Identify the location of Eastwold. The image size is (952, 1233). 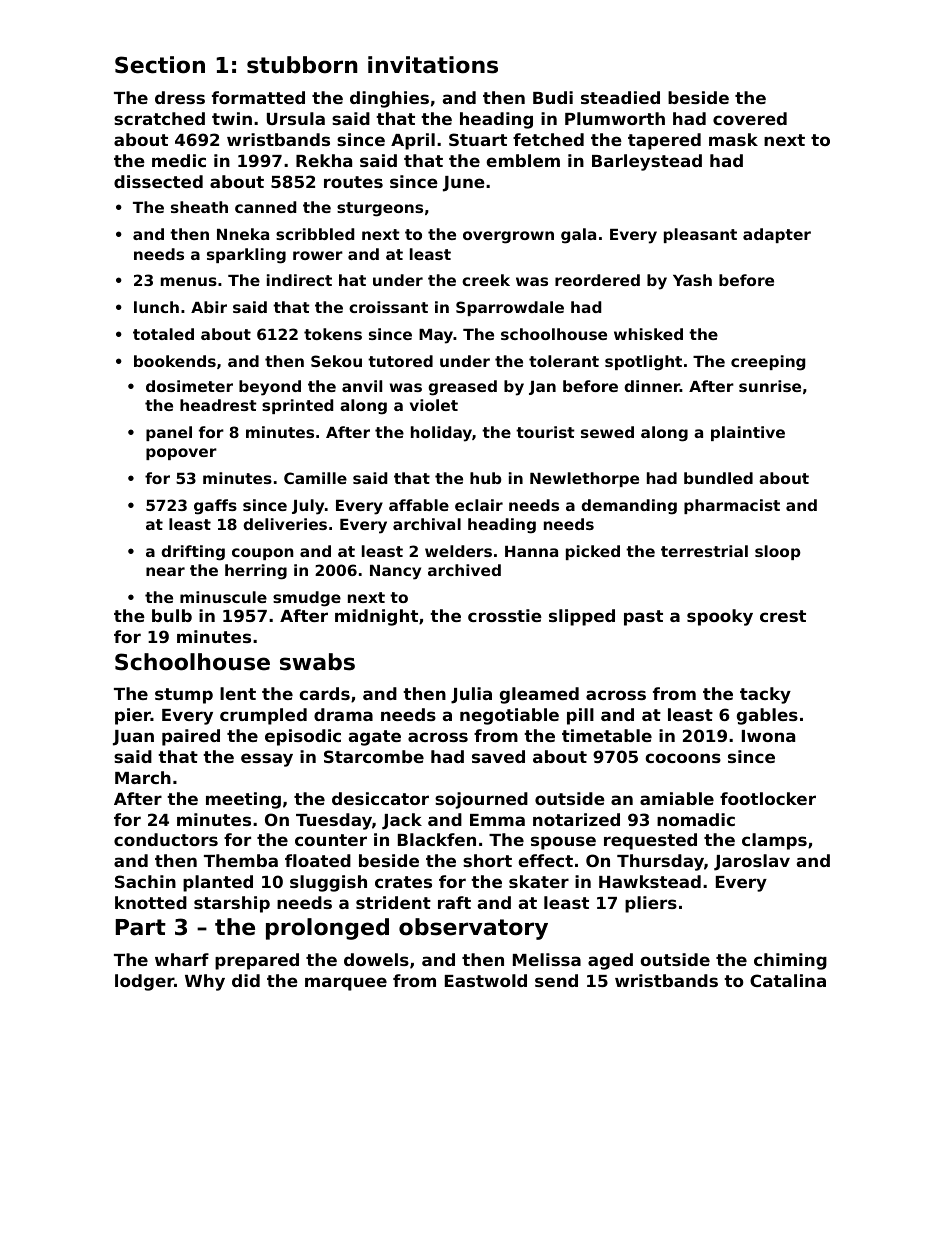
(486, 980).
